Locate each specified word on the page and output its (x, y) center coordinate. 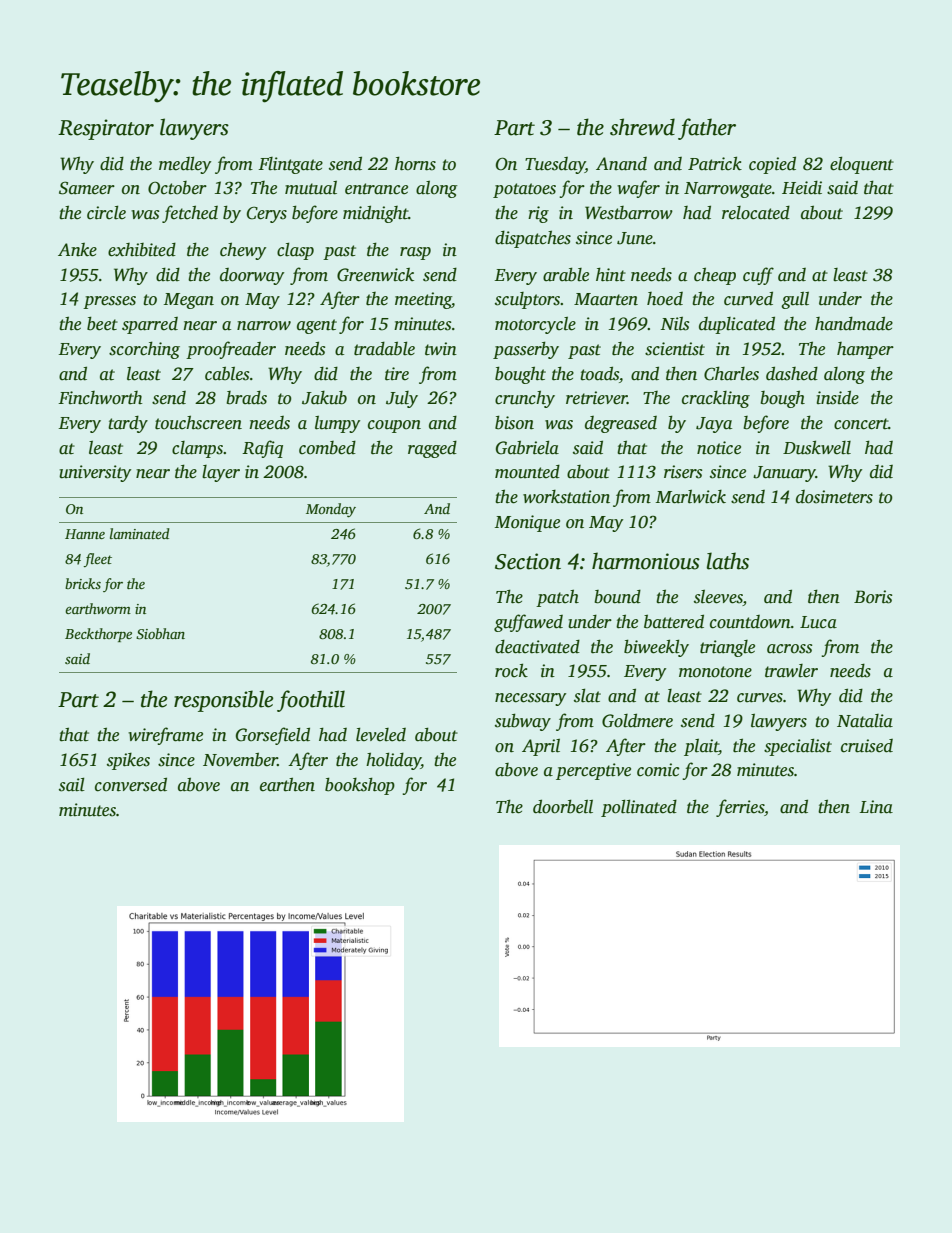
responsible (223, 701)
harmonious (646, 561)
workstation (566, 497)
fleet (97, 560)
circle (106, 212)
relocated (756, 213)
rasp (415, 253)
